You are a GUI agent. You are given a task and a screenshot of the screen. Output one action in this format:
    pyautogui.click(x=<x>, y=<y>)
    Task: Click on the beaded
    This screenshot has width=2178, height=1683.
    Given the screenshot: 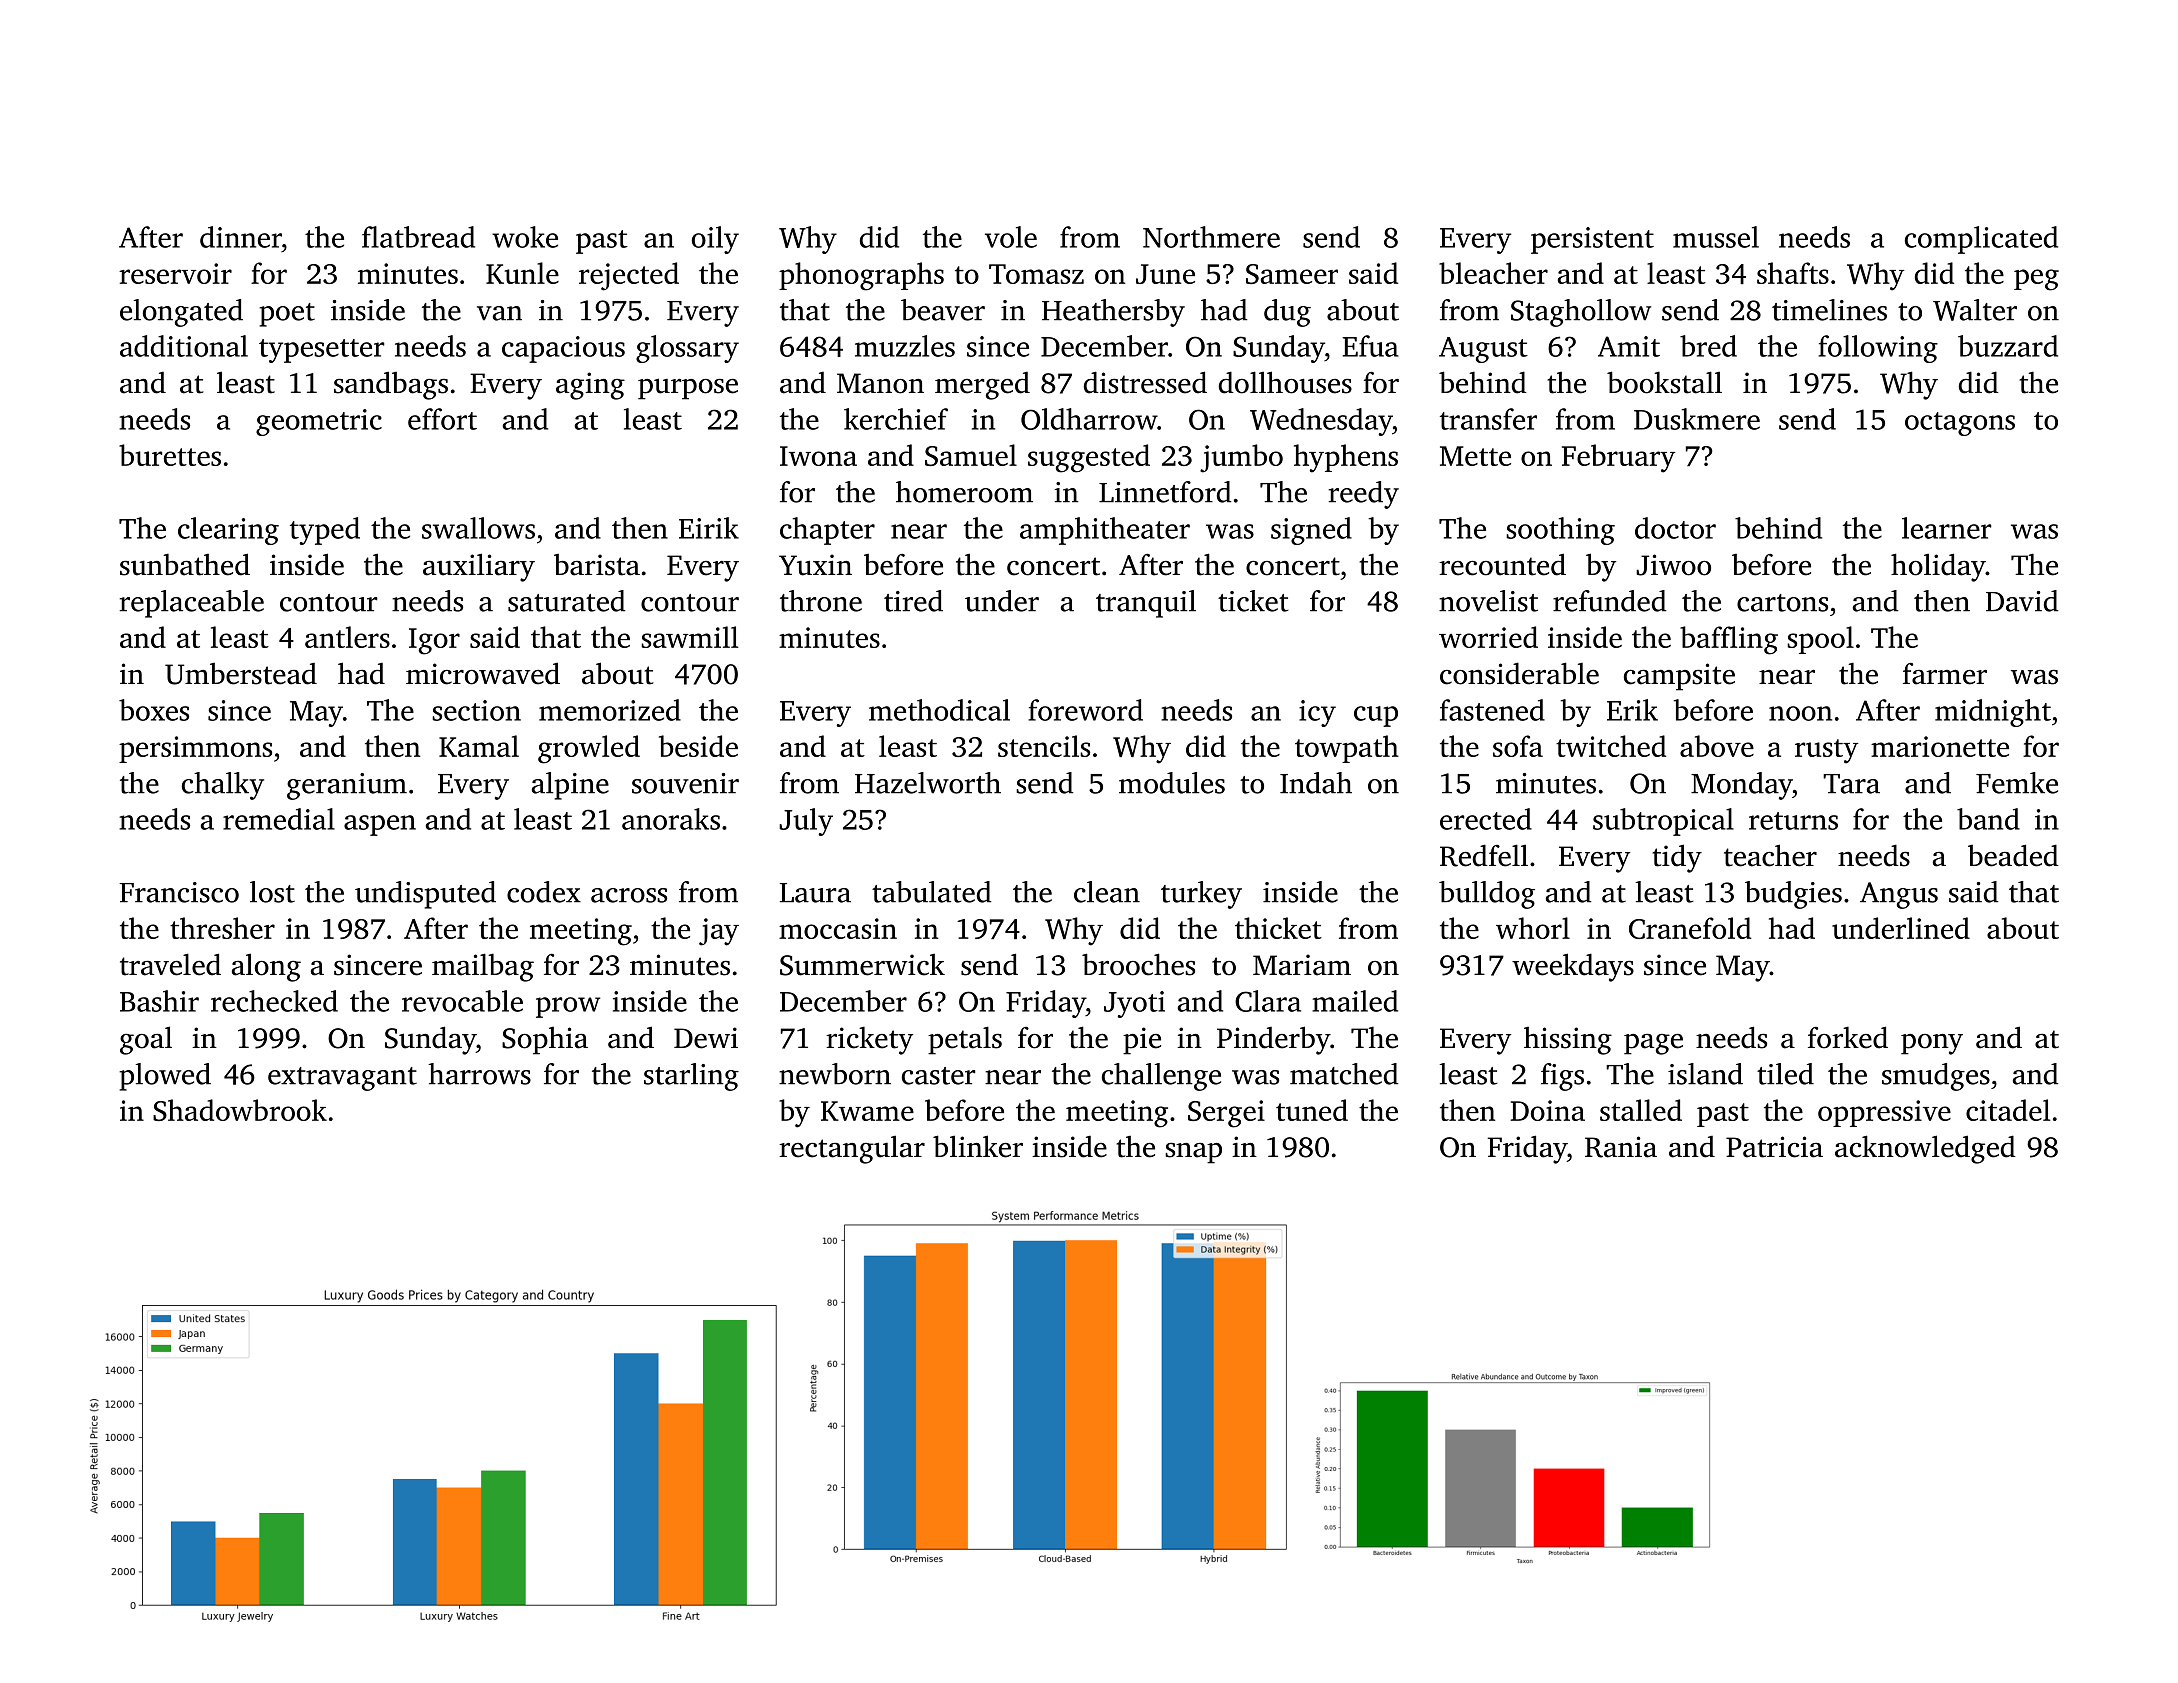 What is the action you would take?
    pyautogui.click(x=2013, y=855)
